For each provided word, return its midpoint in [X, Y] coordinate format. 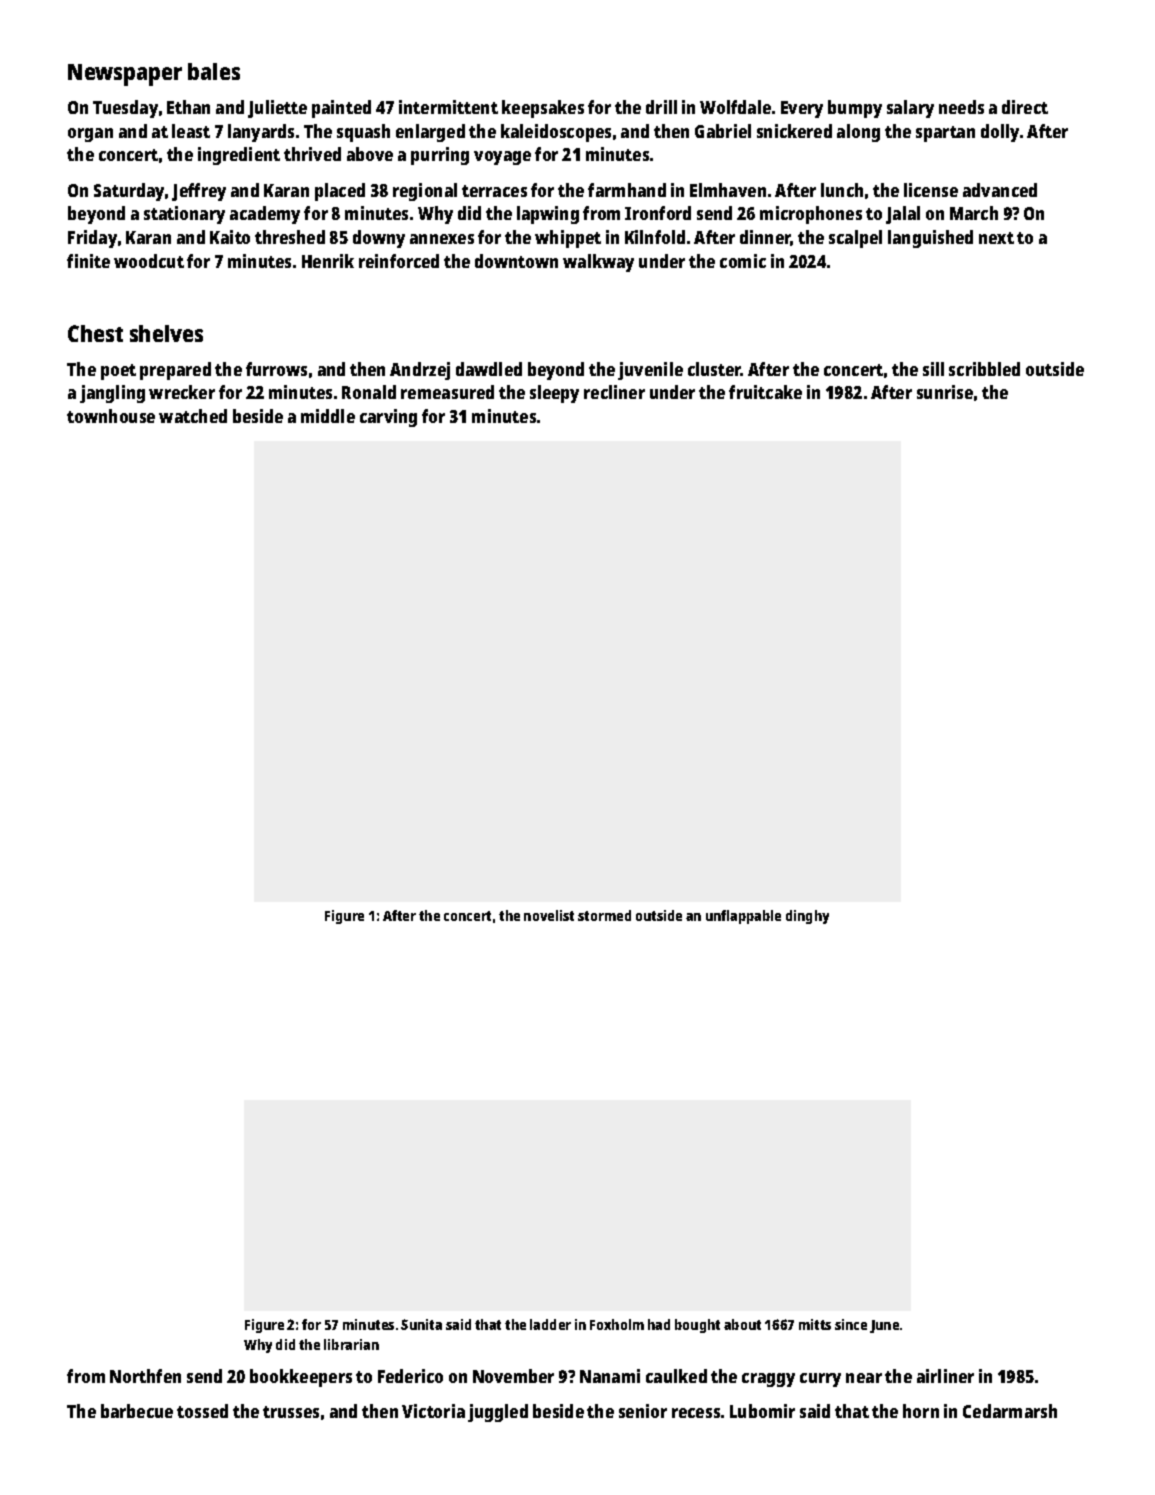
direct [1025, 107]
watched [193, 416]
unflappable [743, 917]
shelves [166, 333]
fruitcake [765, 392]
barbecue [137, 1411]
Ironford [658, 213]
